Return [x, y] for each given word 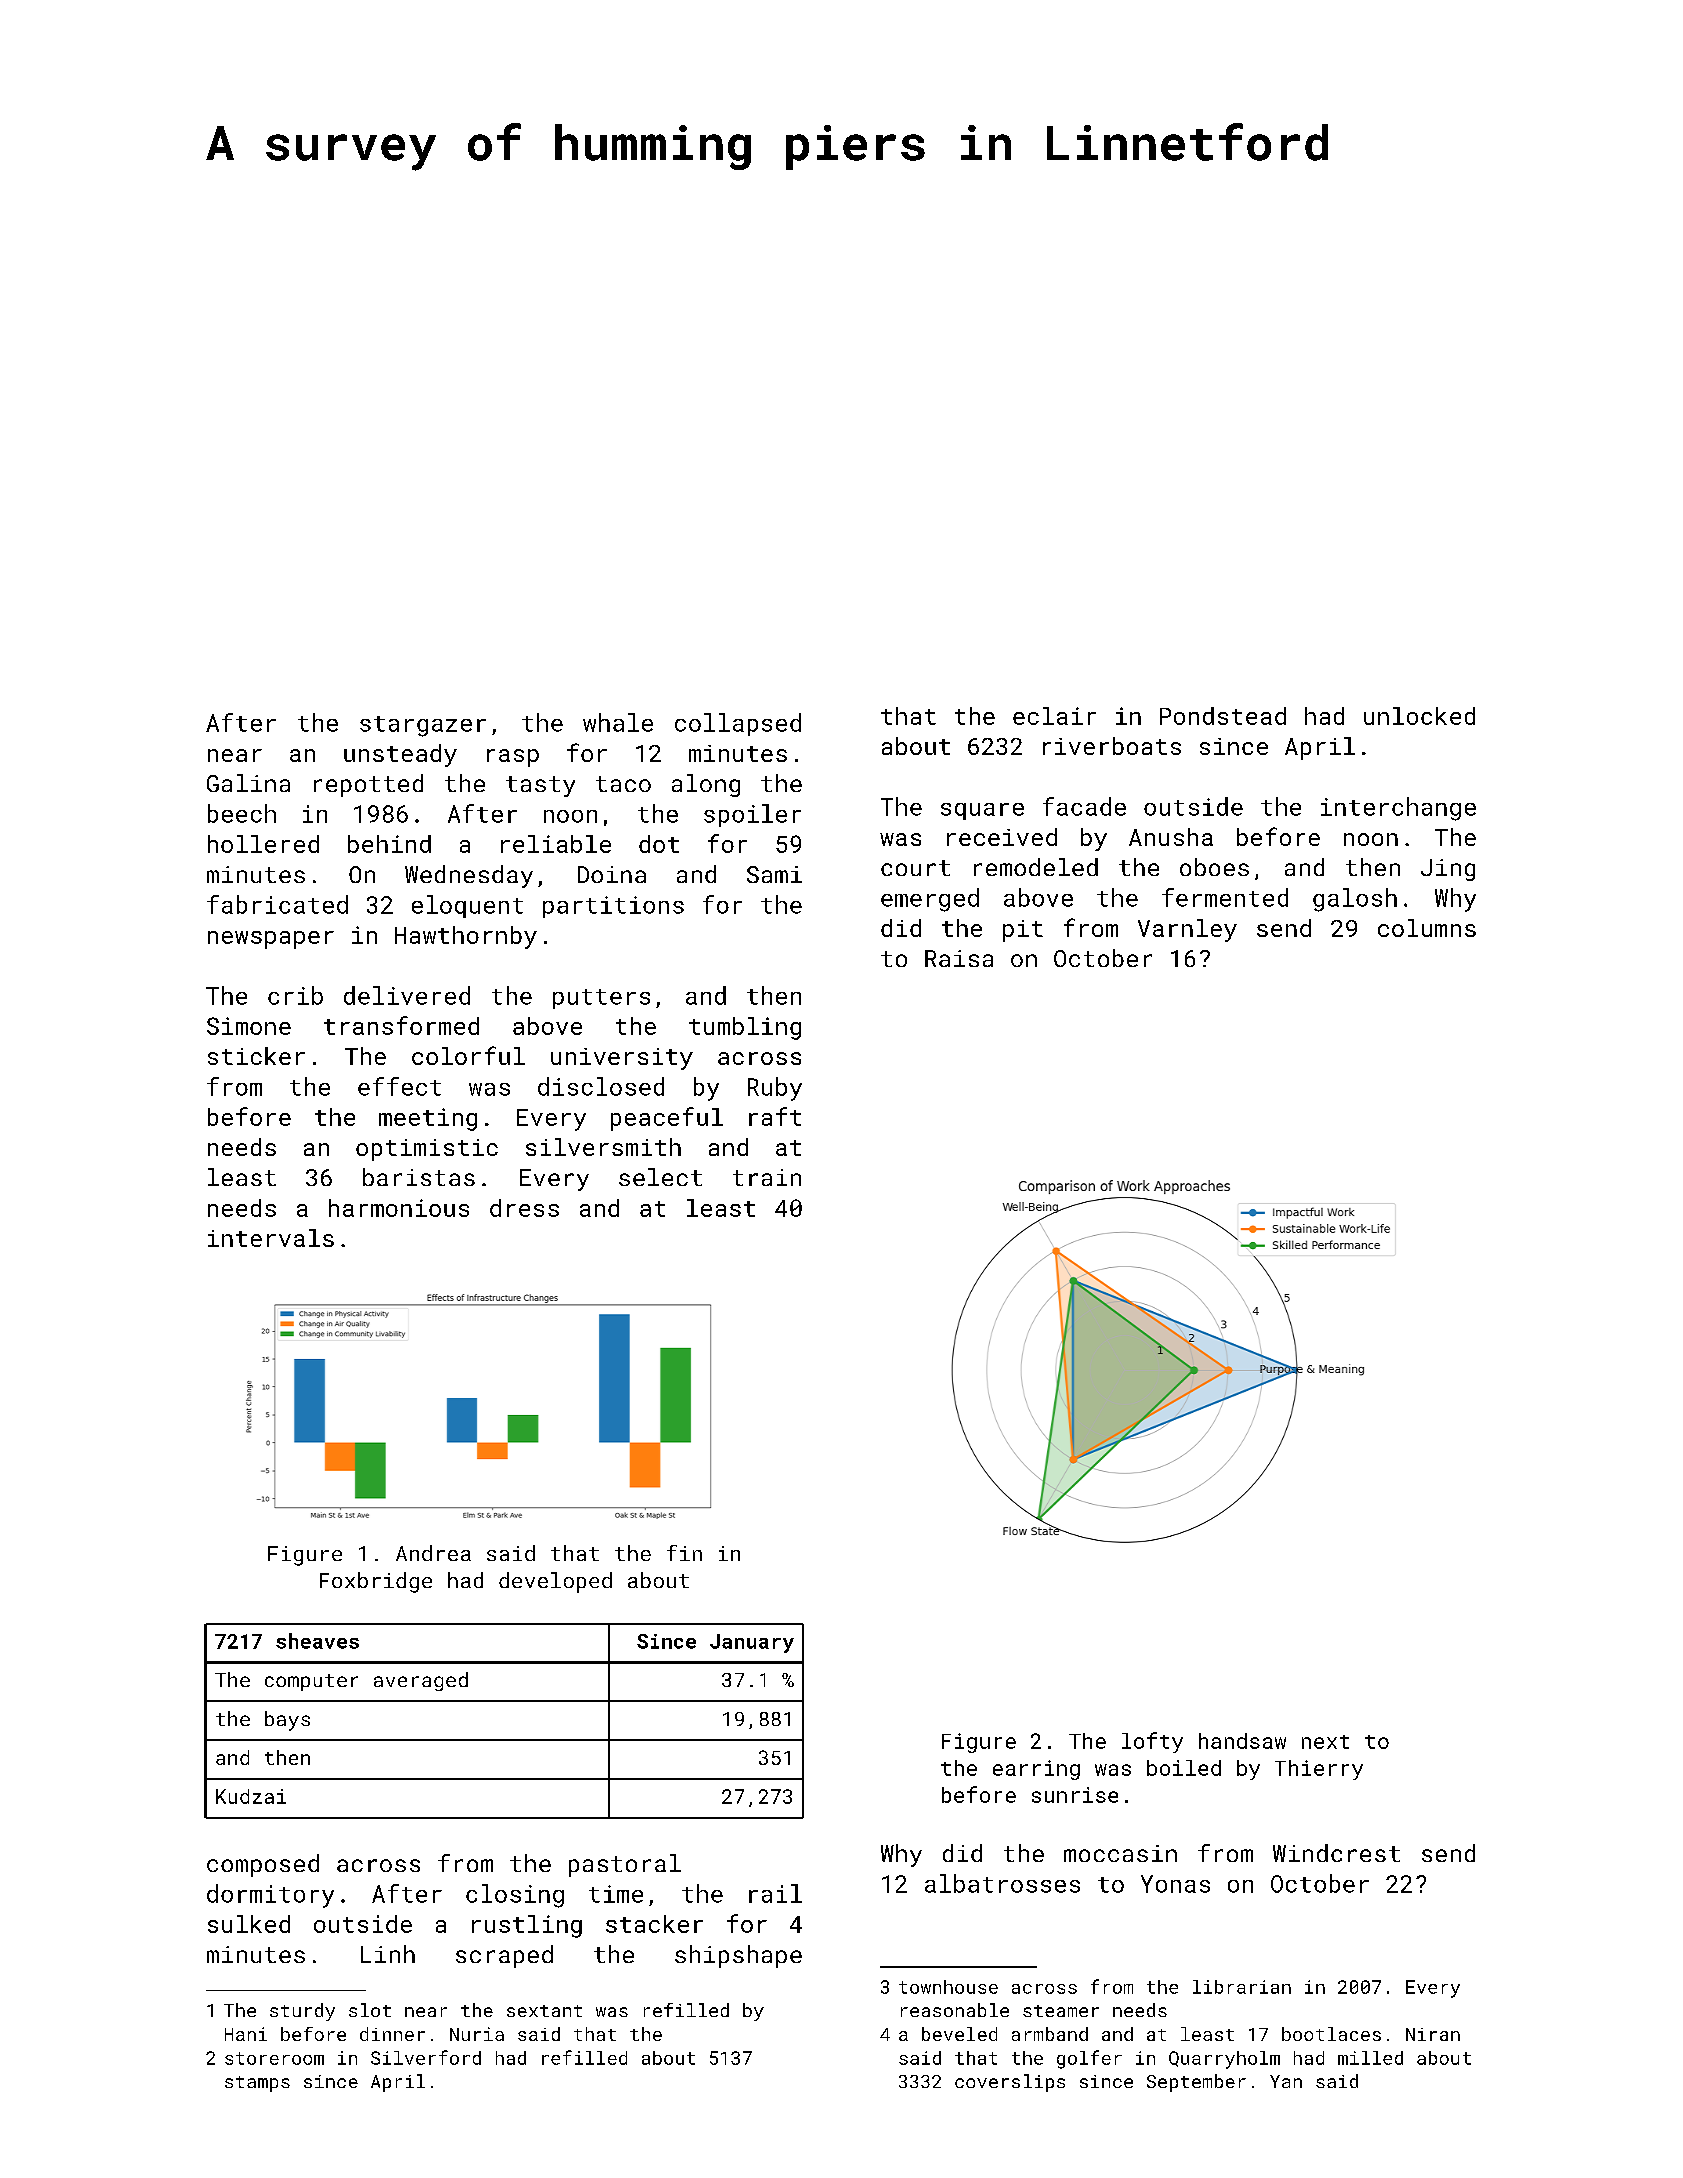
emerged [930, 900]
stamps [257, 2084]
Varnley [1187, 930]
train [767, 1177]
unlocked [1419, 716]
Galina [248, 783]
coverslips [1010, 2083]
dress [524, 1208]
